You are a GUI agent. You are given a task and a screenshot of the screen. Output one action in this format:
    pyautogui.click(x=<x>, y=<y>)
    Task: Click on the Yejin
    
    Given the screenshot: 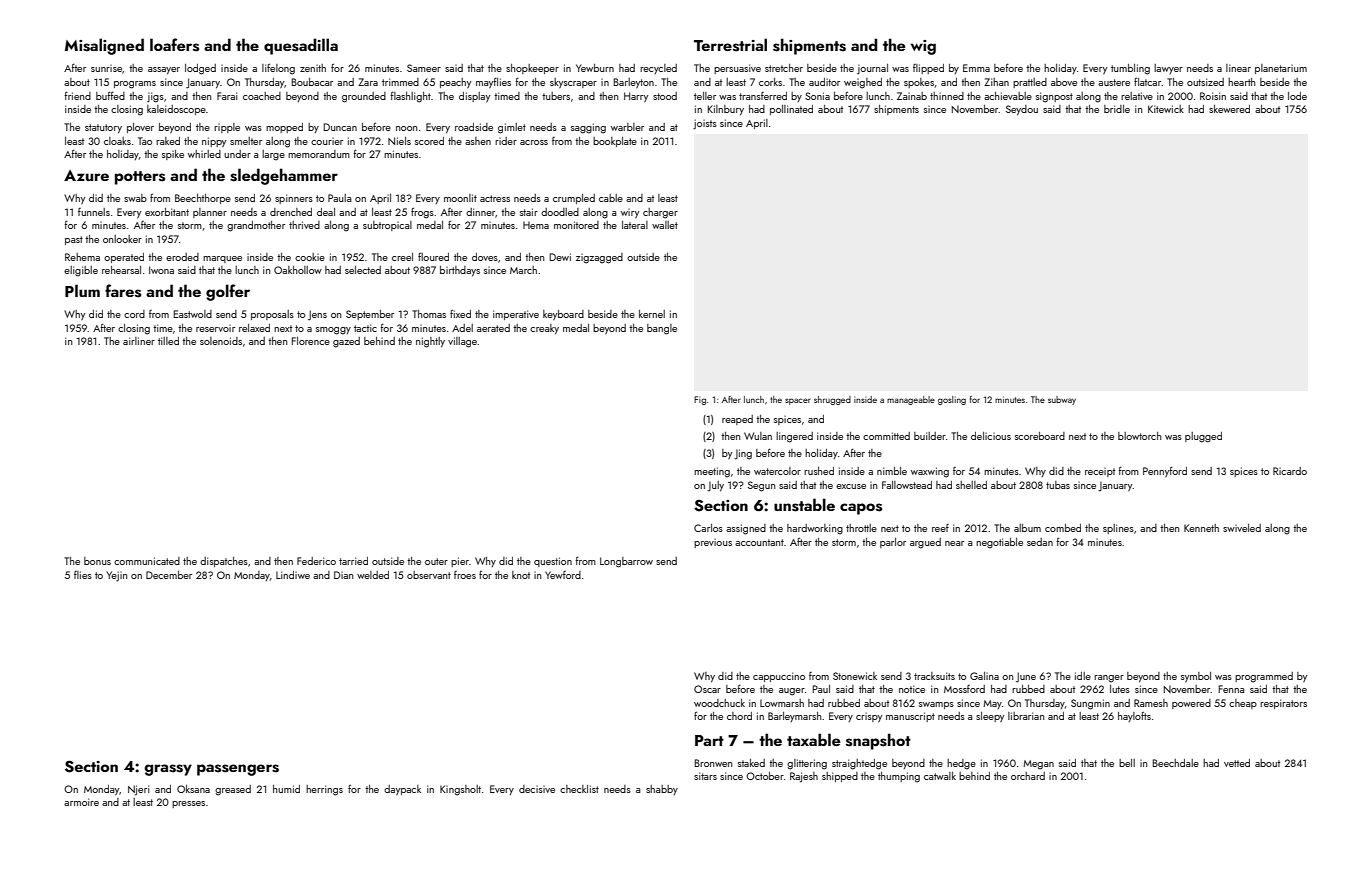 What is the action you would take?
    pyautogui.click(x=116, y=576)
